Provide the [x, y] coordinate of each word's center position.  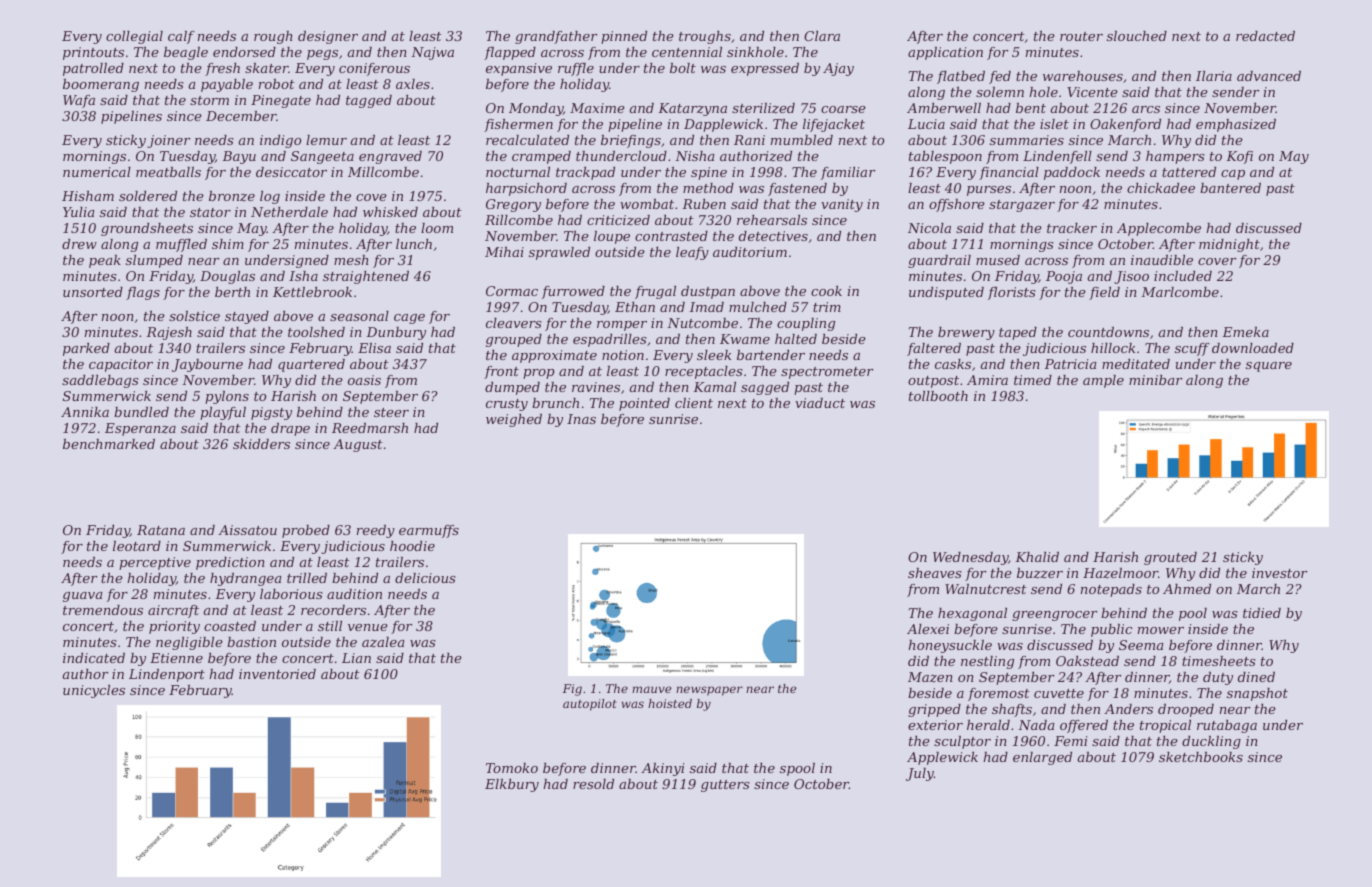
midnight [1229, 245]
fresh [222, 69]
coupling [806, 324]
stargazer [1022, 206]
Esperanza [140, 429]
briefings [631, 141]
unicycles [94, 691]
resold [593, 784]
